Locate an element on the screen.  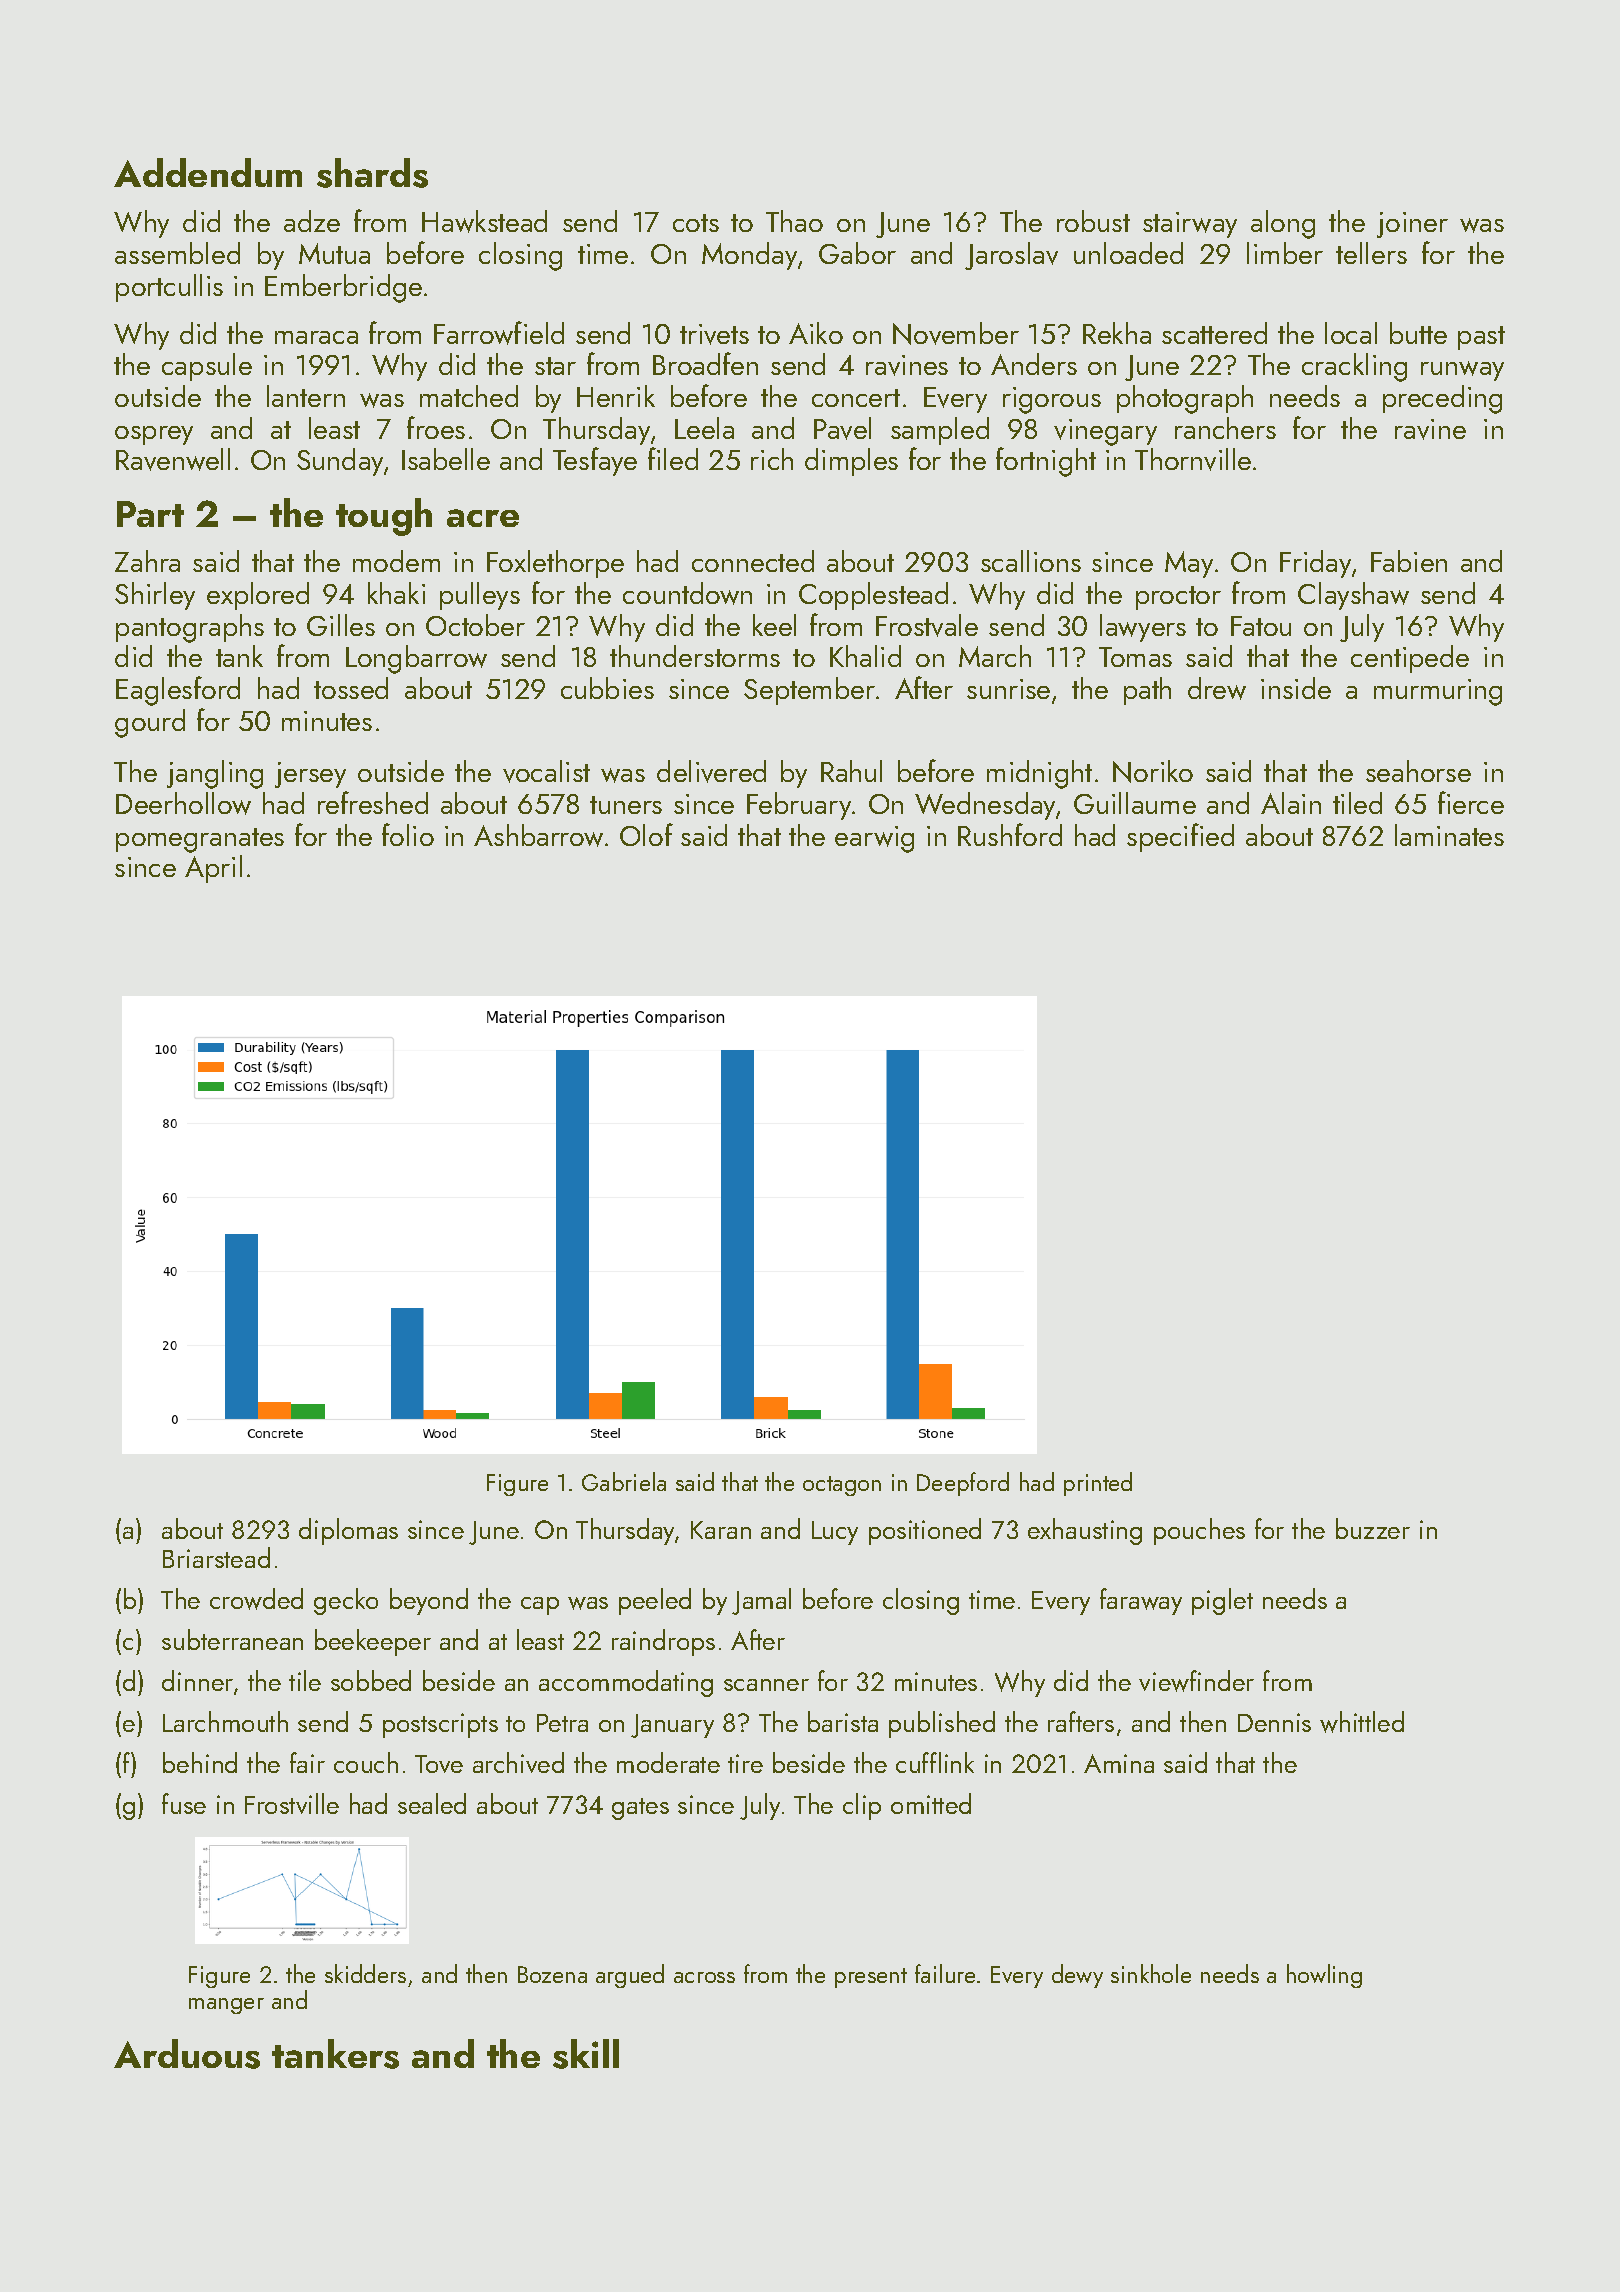
howling is located at coordinates (1324, 1976).
